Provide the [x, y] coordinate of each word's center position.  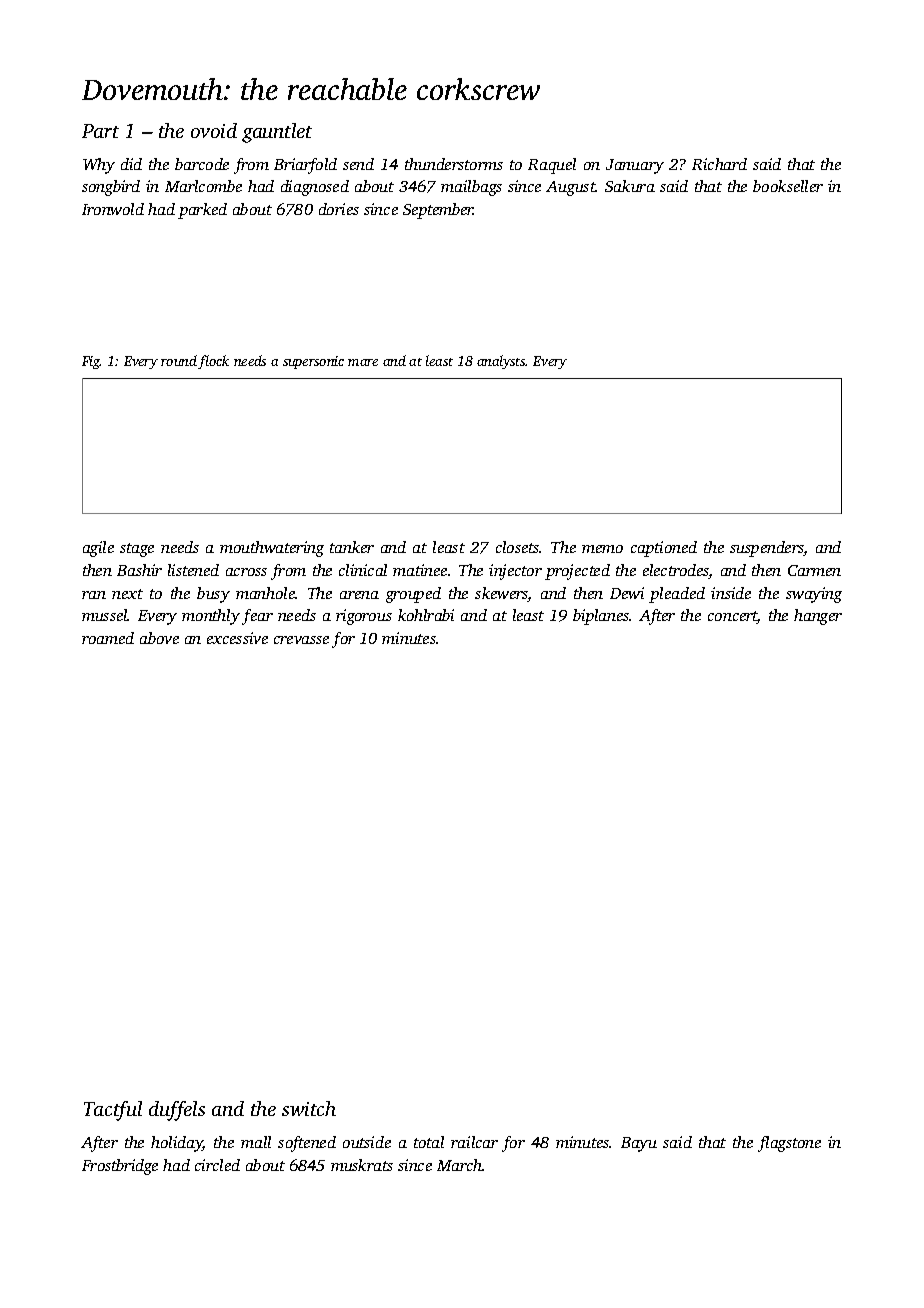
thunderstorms [454, 164]
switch [309, 1108]
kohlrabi [426, 615]
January [635, 166]
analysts [501, 362]
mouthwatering [272, 549]
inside [731, 593]
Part [100, 131]
